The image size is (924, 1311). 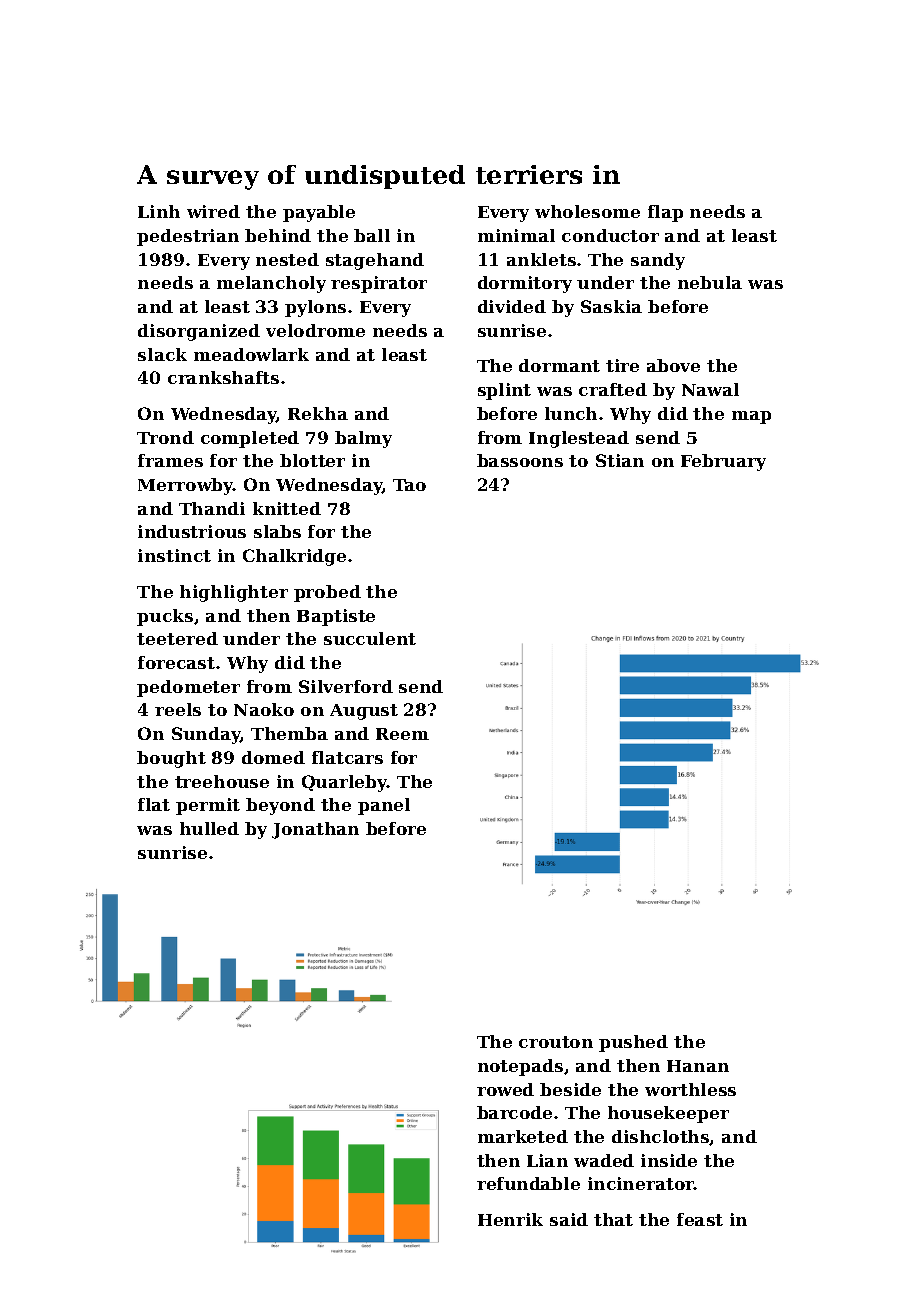 I want to click on above, so click(x=673, y=365).
